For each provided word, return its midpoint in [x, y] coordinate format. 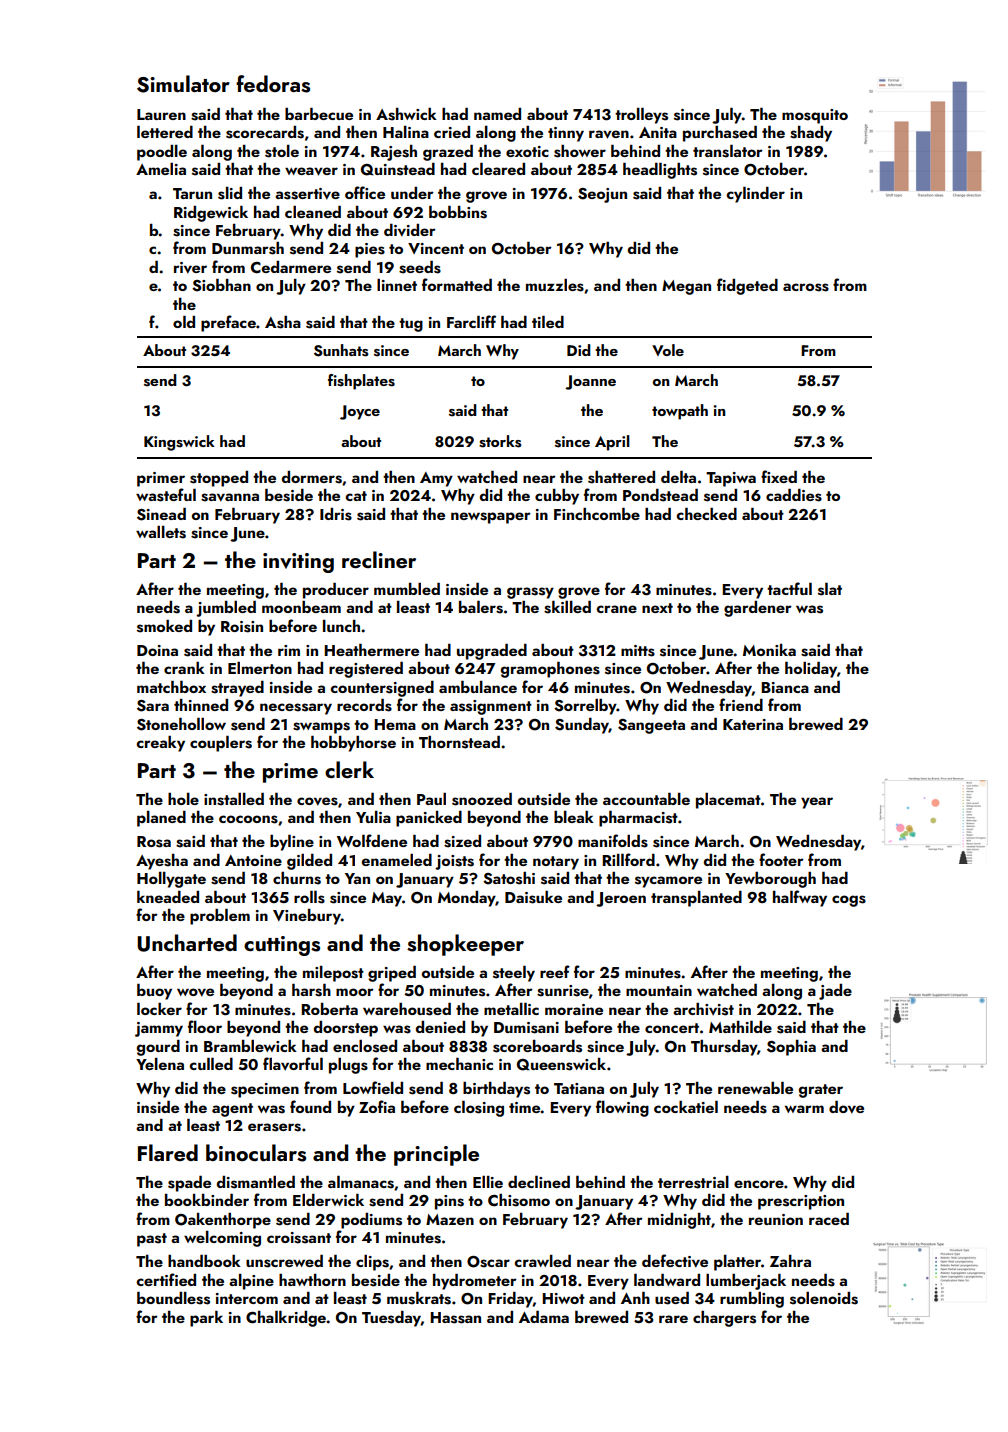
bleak [574, 817]
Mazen [450, 1219]
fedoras [273, 84]
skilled [567, 607]
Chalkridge [286, 1319]
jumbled [226, 609]
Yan [357, 878]
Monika [769, 650]
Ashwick [406, 114]
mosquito [815, 116]
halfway [800, 898]
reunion [776, 1219]
